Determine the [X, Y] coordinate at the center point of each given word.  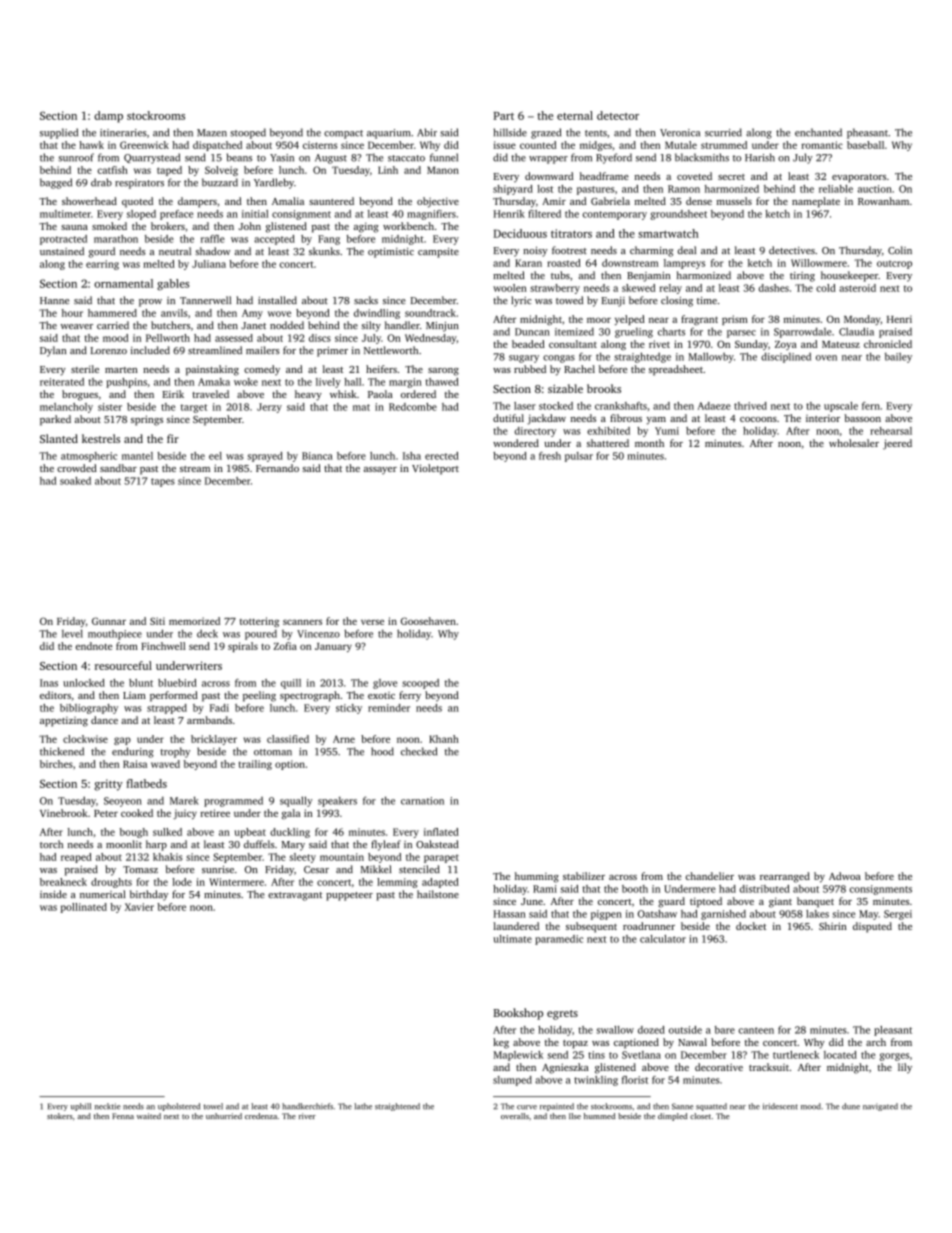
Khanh [444, 739]
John [250, 226]
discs [320, 338]
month [649, 443]
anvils [174, 313]
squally [296, 801]
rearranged [785, 877]
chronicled [888, 344]
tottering [259, 622]
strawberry [555, 289]
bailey [898, 357]
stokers [59, 1116]
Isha [412, 456]
